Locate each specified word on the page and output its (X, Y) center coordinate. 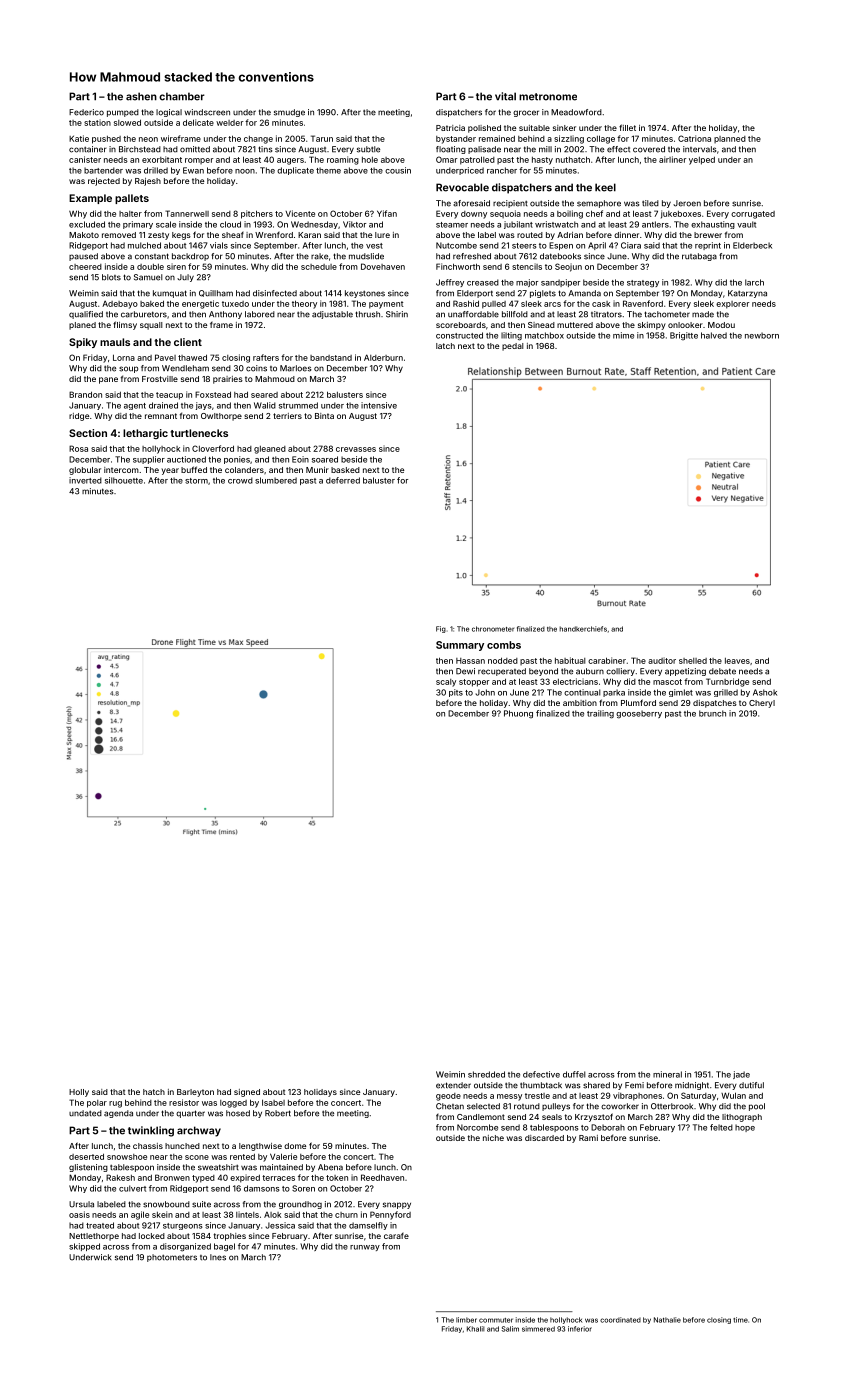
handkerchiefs (583, 629)
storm (196, 481)
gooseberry (639, 714)
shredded (486, 1074)
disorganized (185, 1247)
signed (247, 1093)
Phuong (518, 714)
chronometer (493, 629)
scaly (446, 683)
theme (328, 170)
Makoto (84, 235)
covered (649, 149)
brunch (712, 713)
